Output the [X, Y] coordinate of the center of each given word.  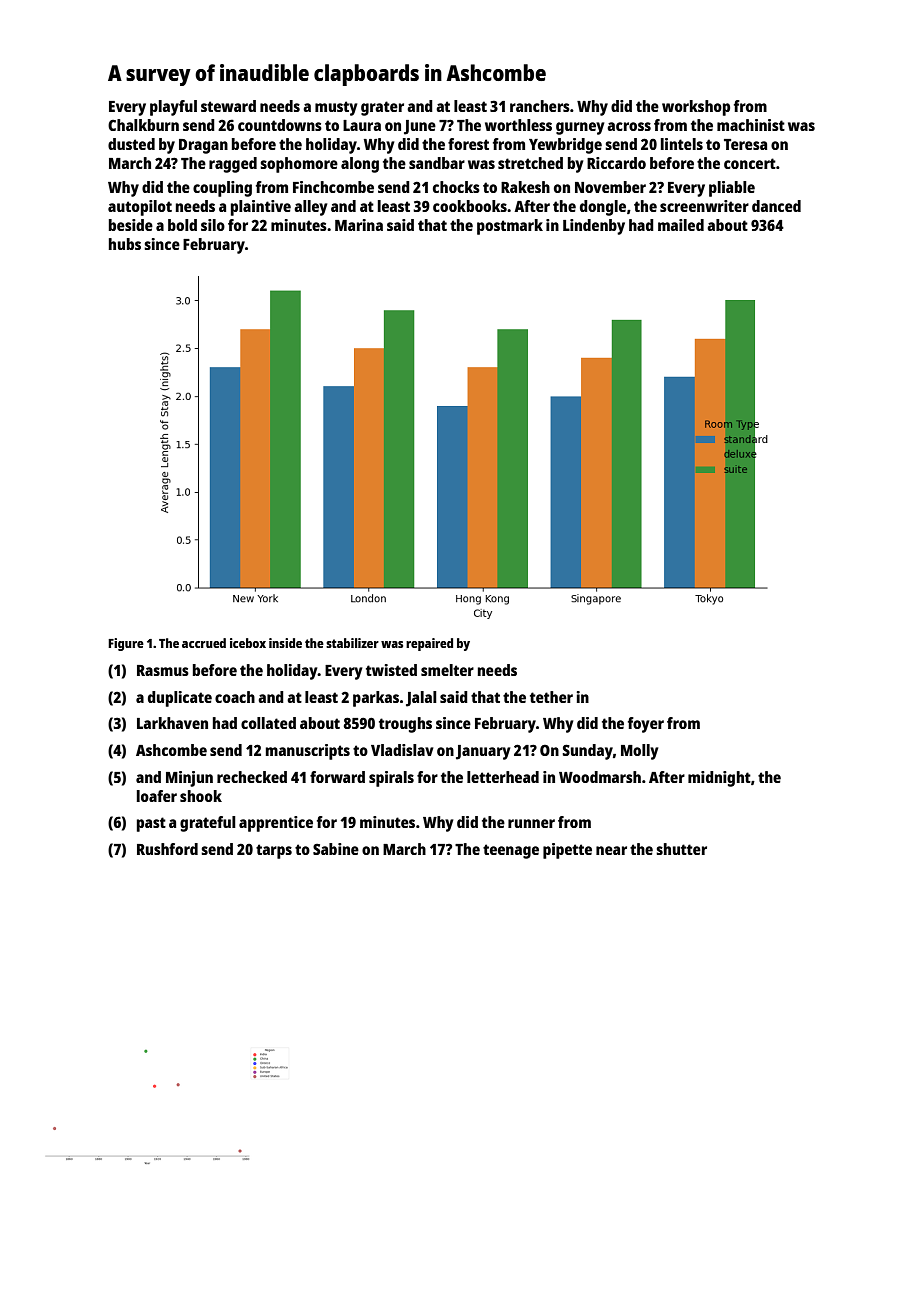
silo [213, 225]
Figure [126, 644]
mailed [681, 225]
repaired [429, 644]
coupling [222, 189]
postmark [510, 227]
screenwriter [704, 206]
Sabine [336, 849]
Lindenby [594, 227]
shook [201, 796]
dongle [603, 208]
